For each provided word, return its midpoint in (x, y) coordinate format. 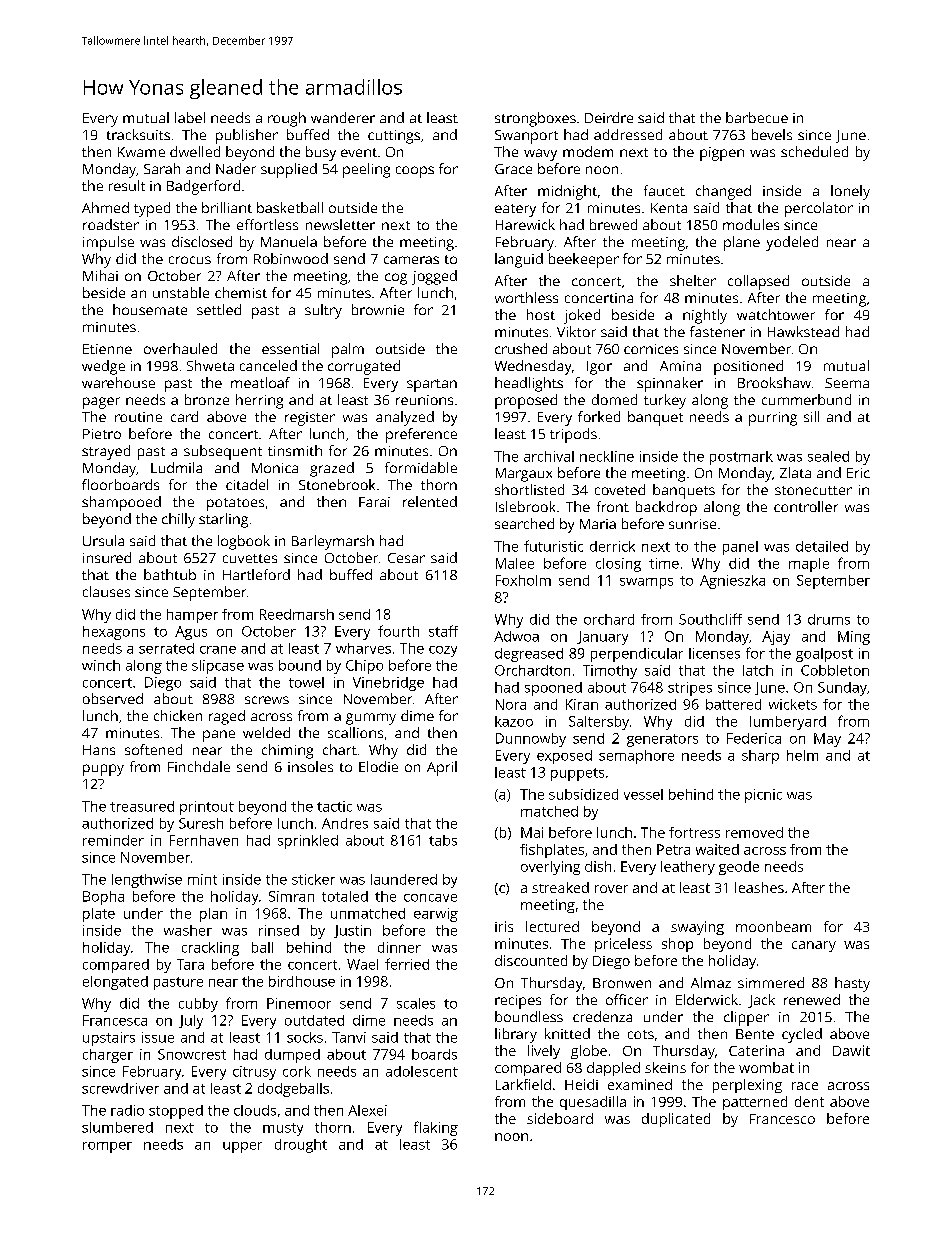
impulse (108, 243)
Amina (680, 366)
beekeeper (584, 260)
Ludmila (176, 467)
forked (599, 416)
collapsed (758, 282)
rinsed (279, 930)
